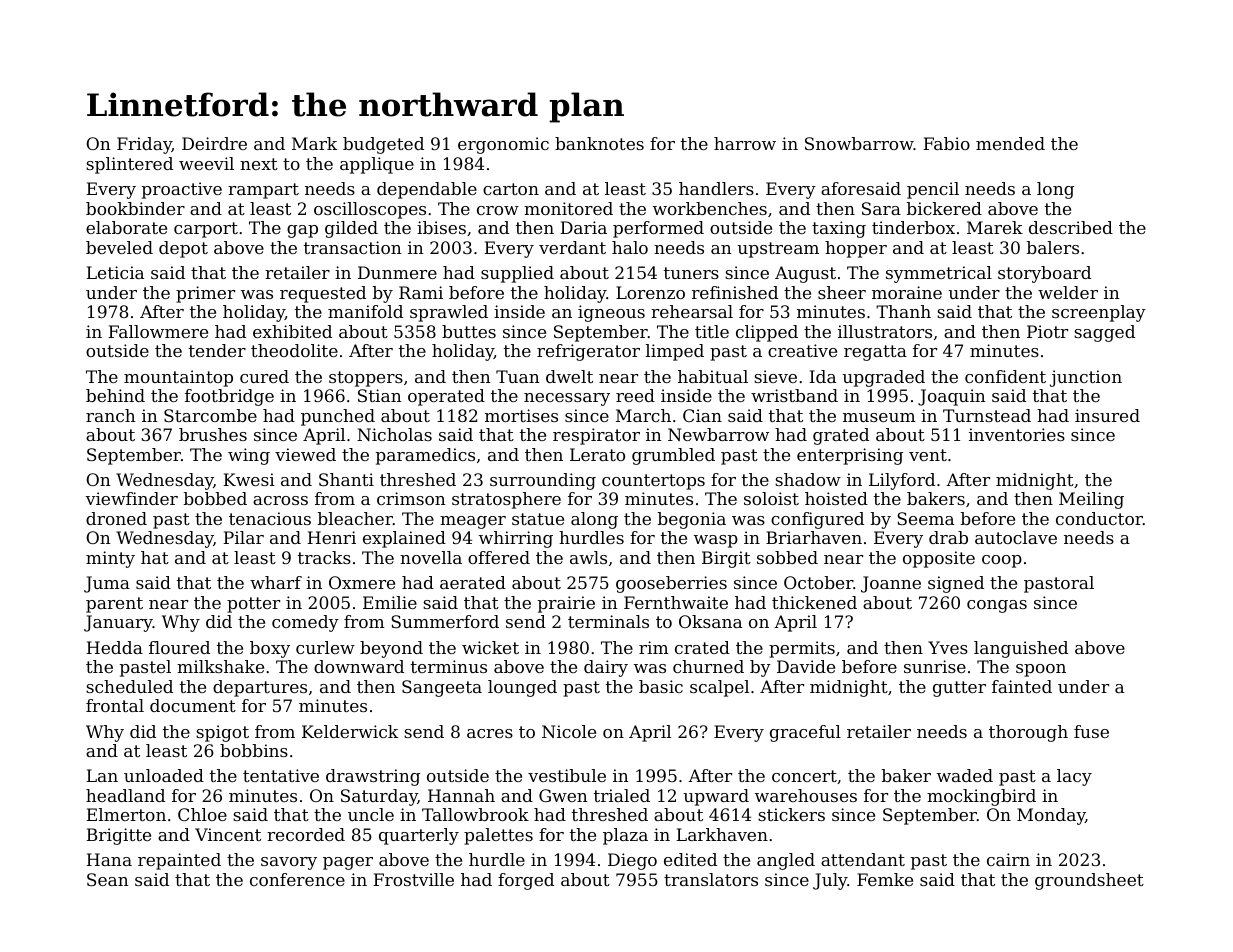  Describe the element at coordinates (745, 143) in the screenshot. I see `harrow` at that location.
